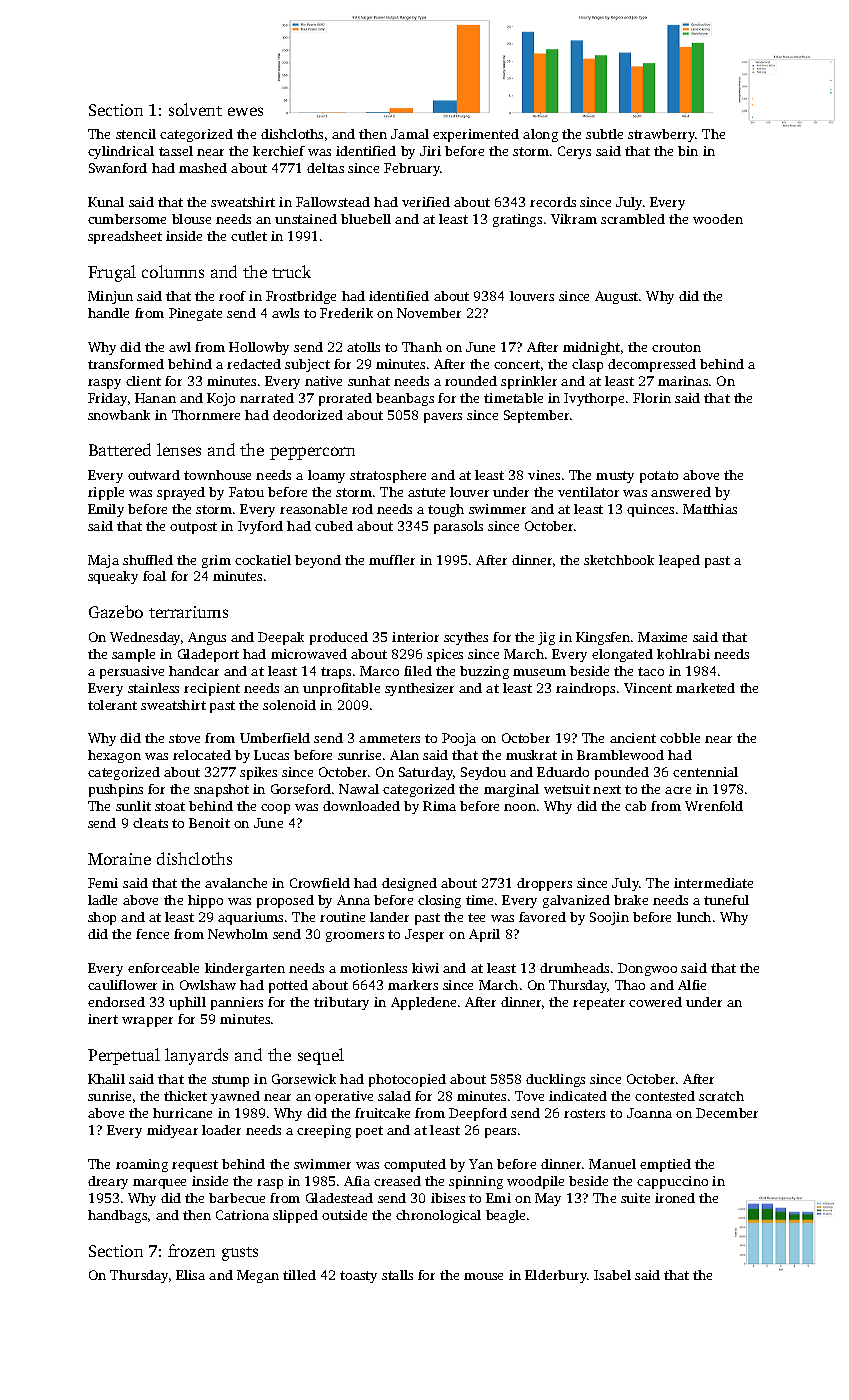  What do you see at coordinates (705, 772) in the document?
I see `centennial` at bounding box center [705, 772].
